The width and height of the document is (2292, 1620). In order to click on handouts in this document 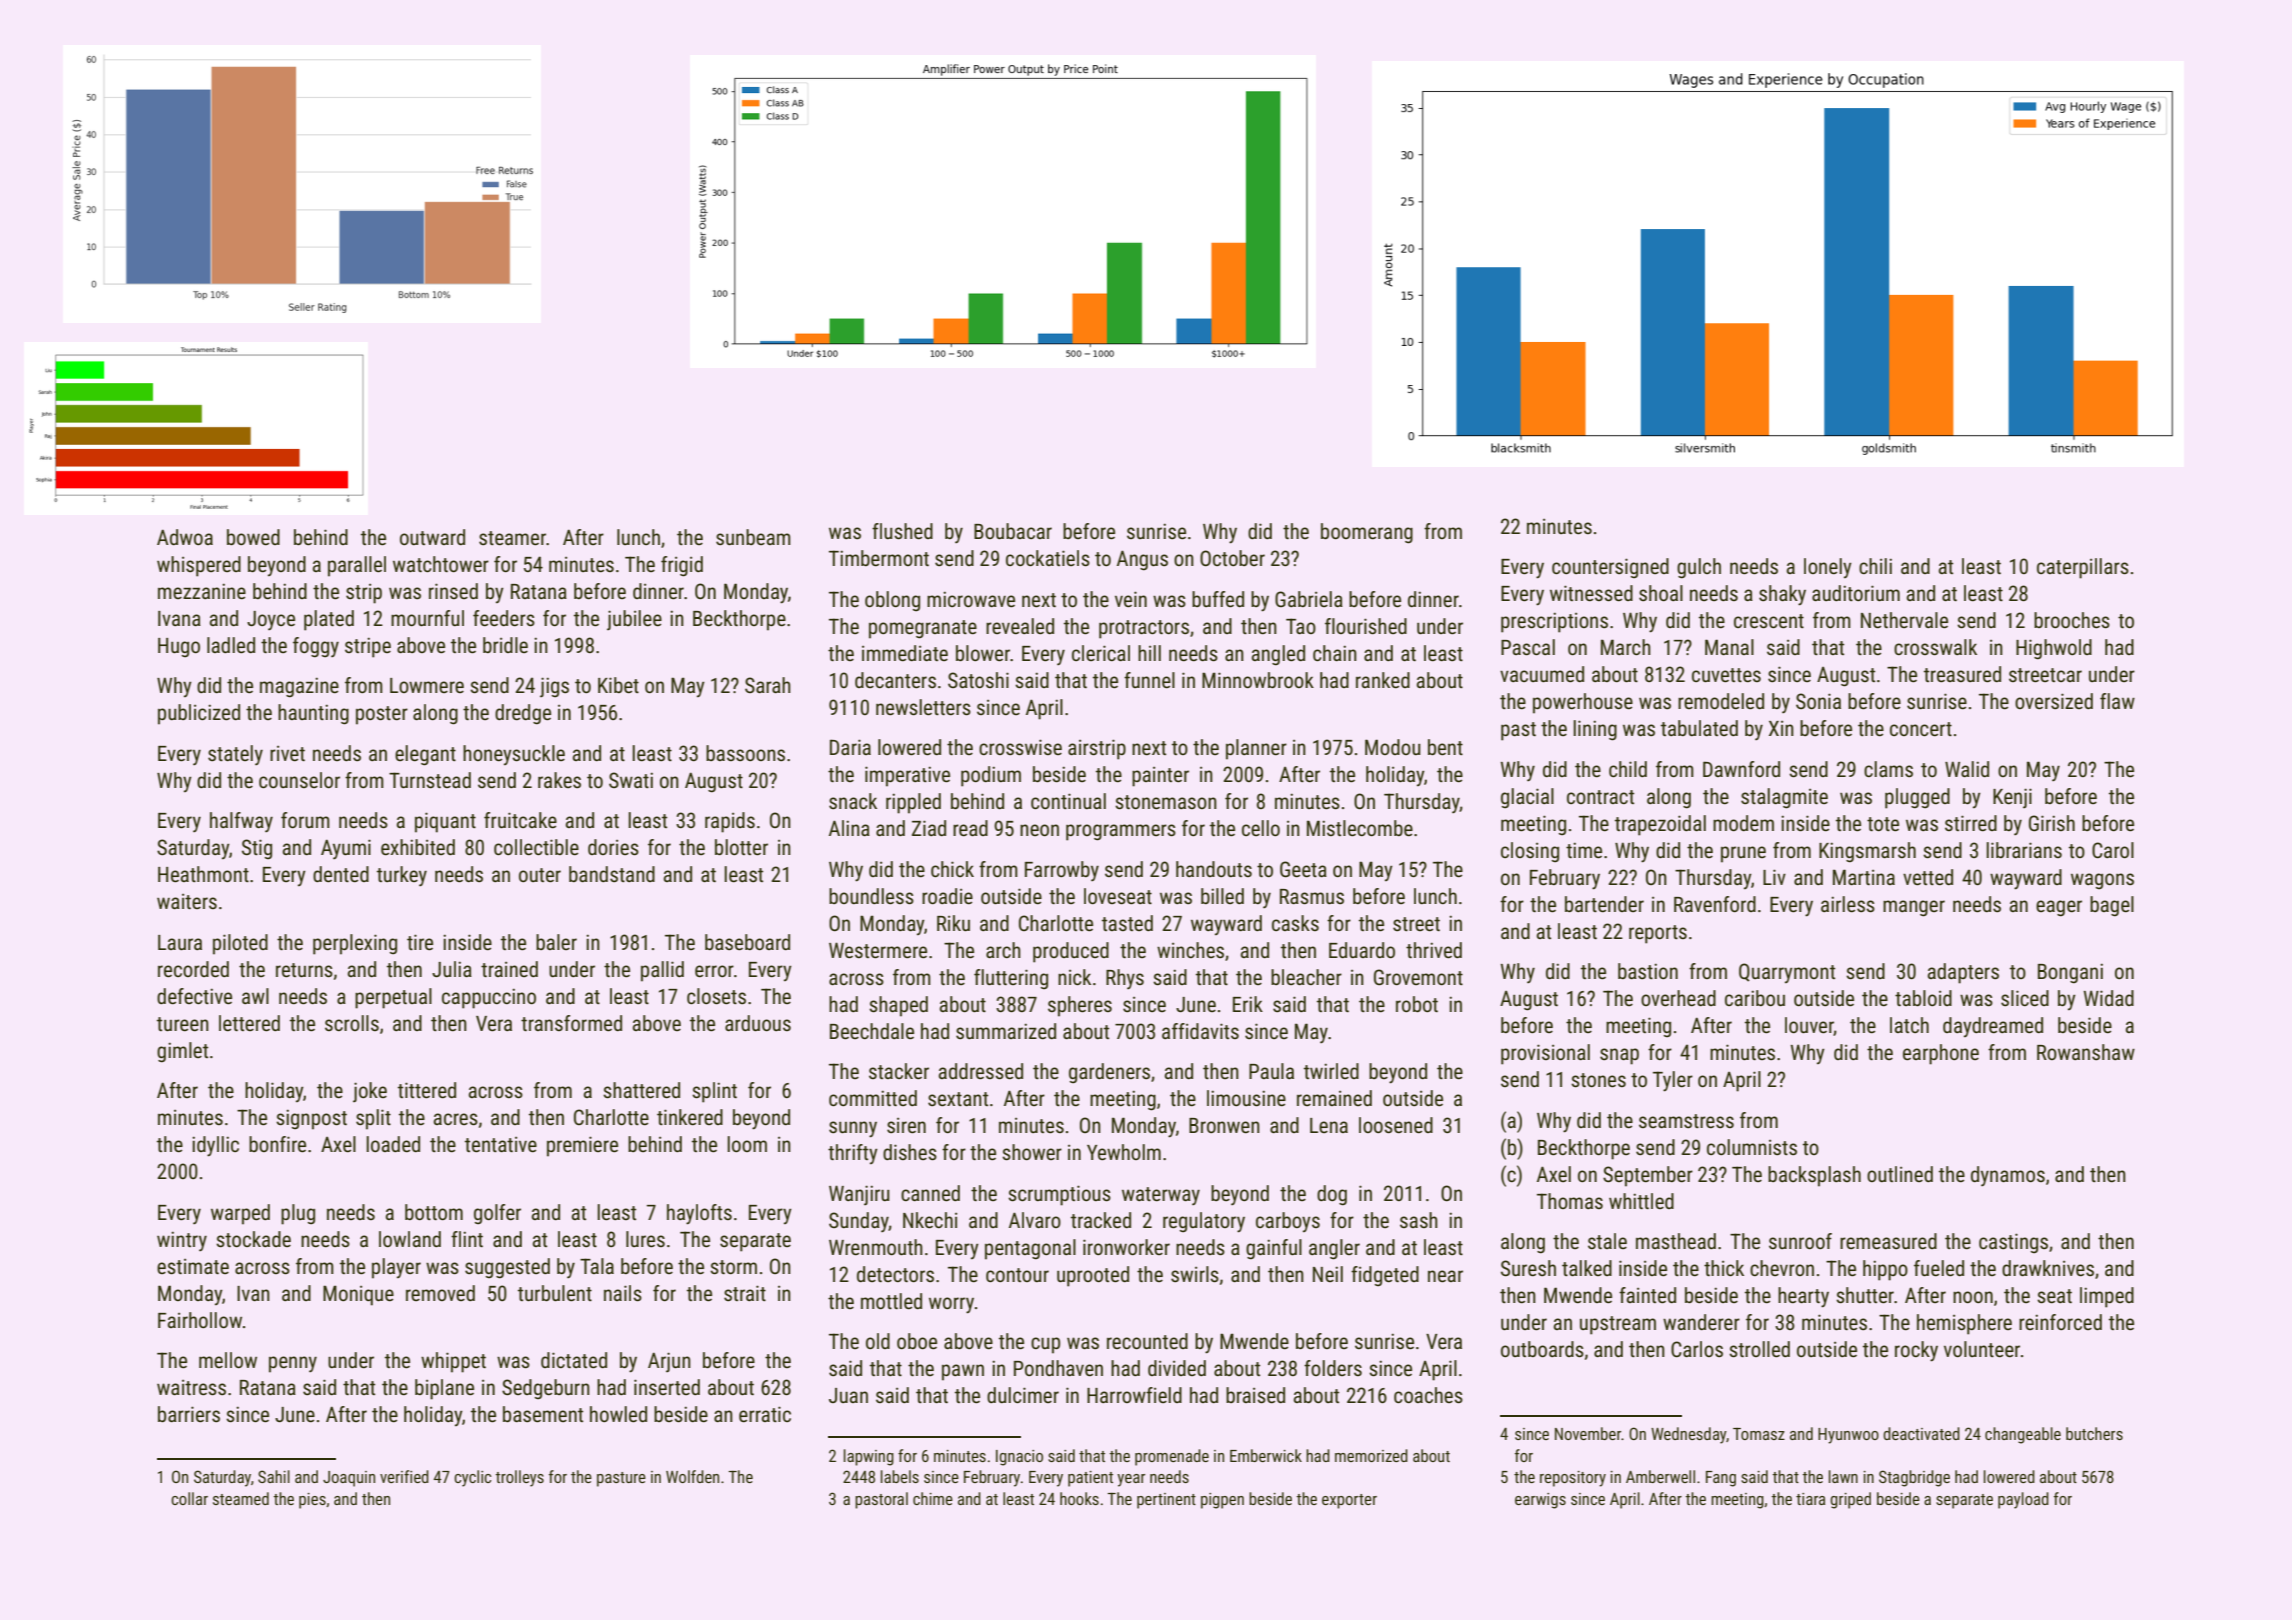, I will do `click(1214, 869)`.
